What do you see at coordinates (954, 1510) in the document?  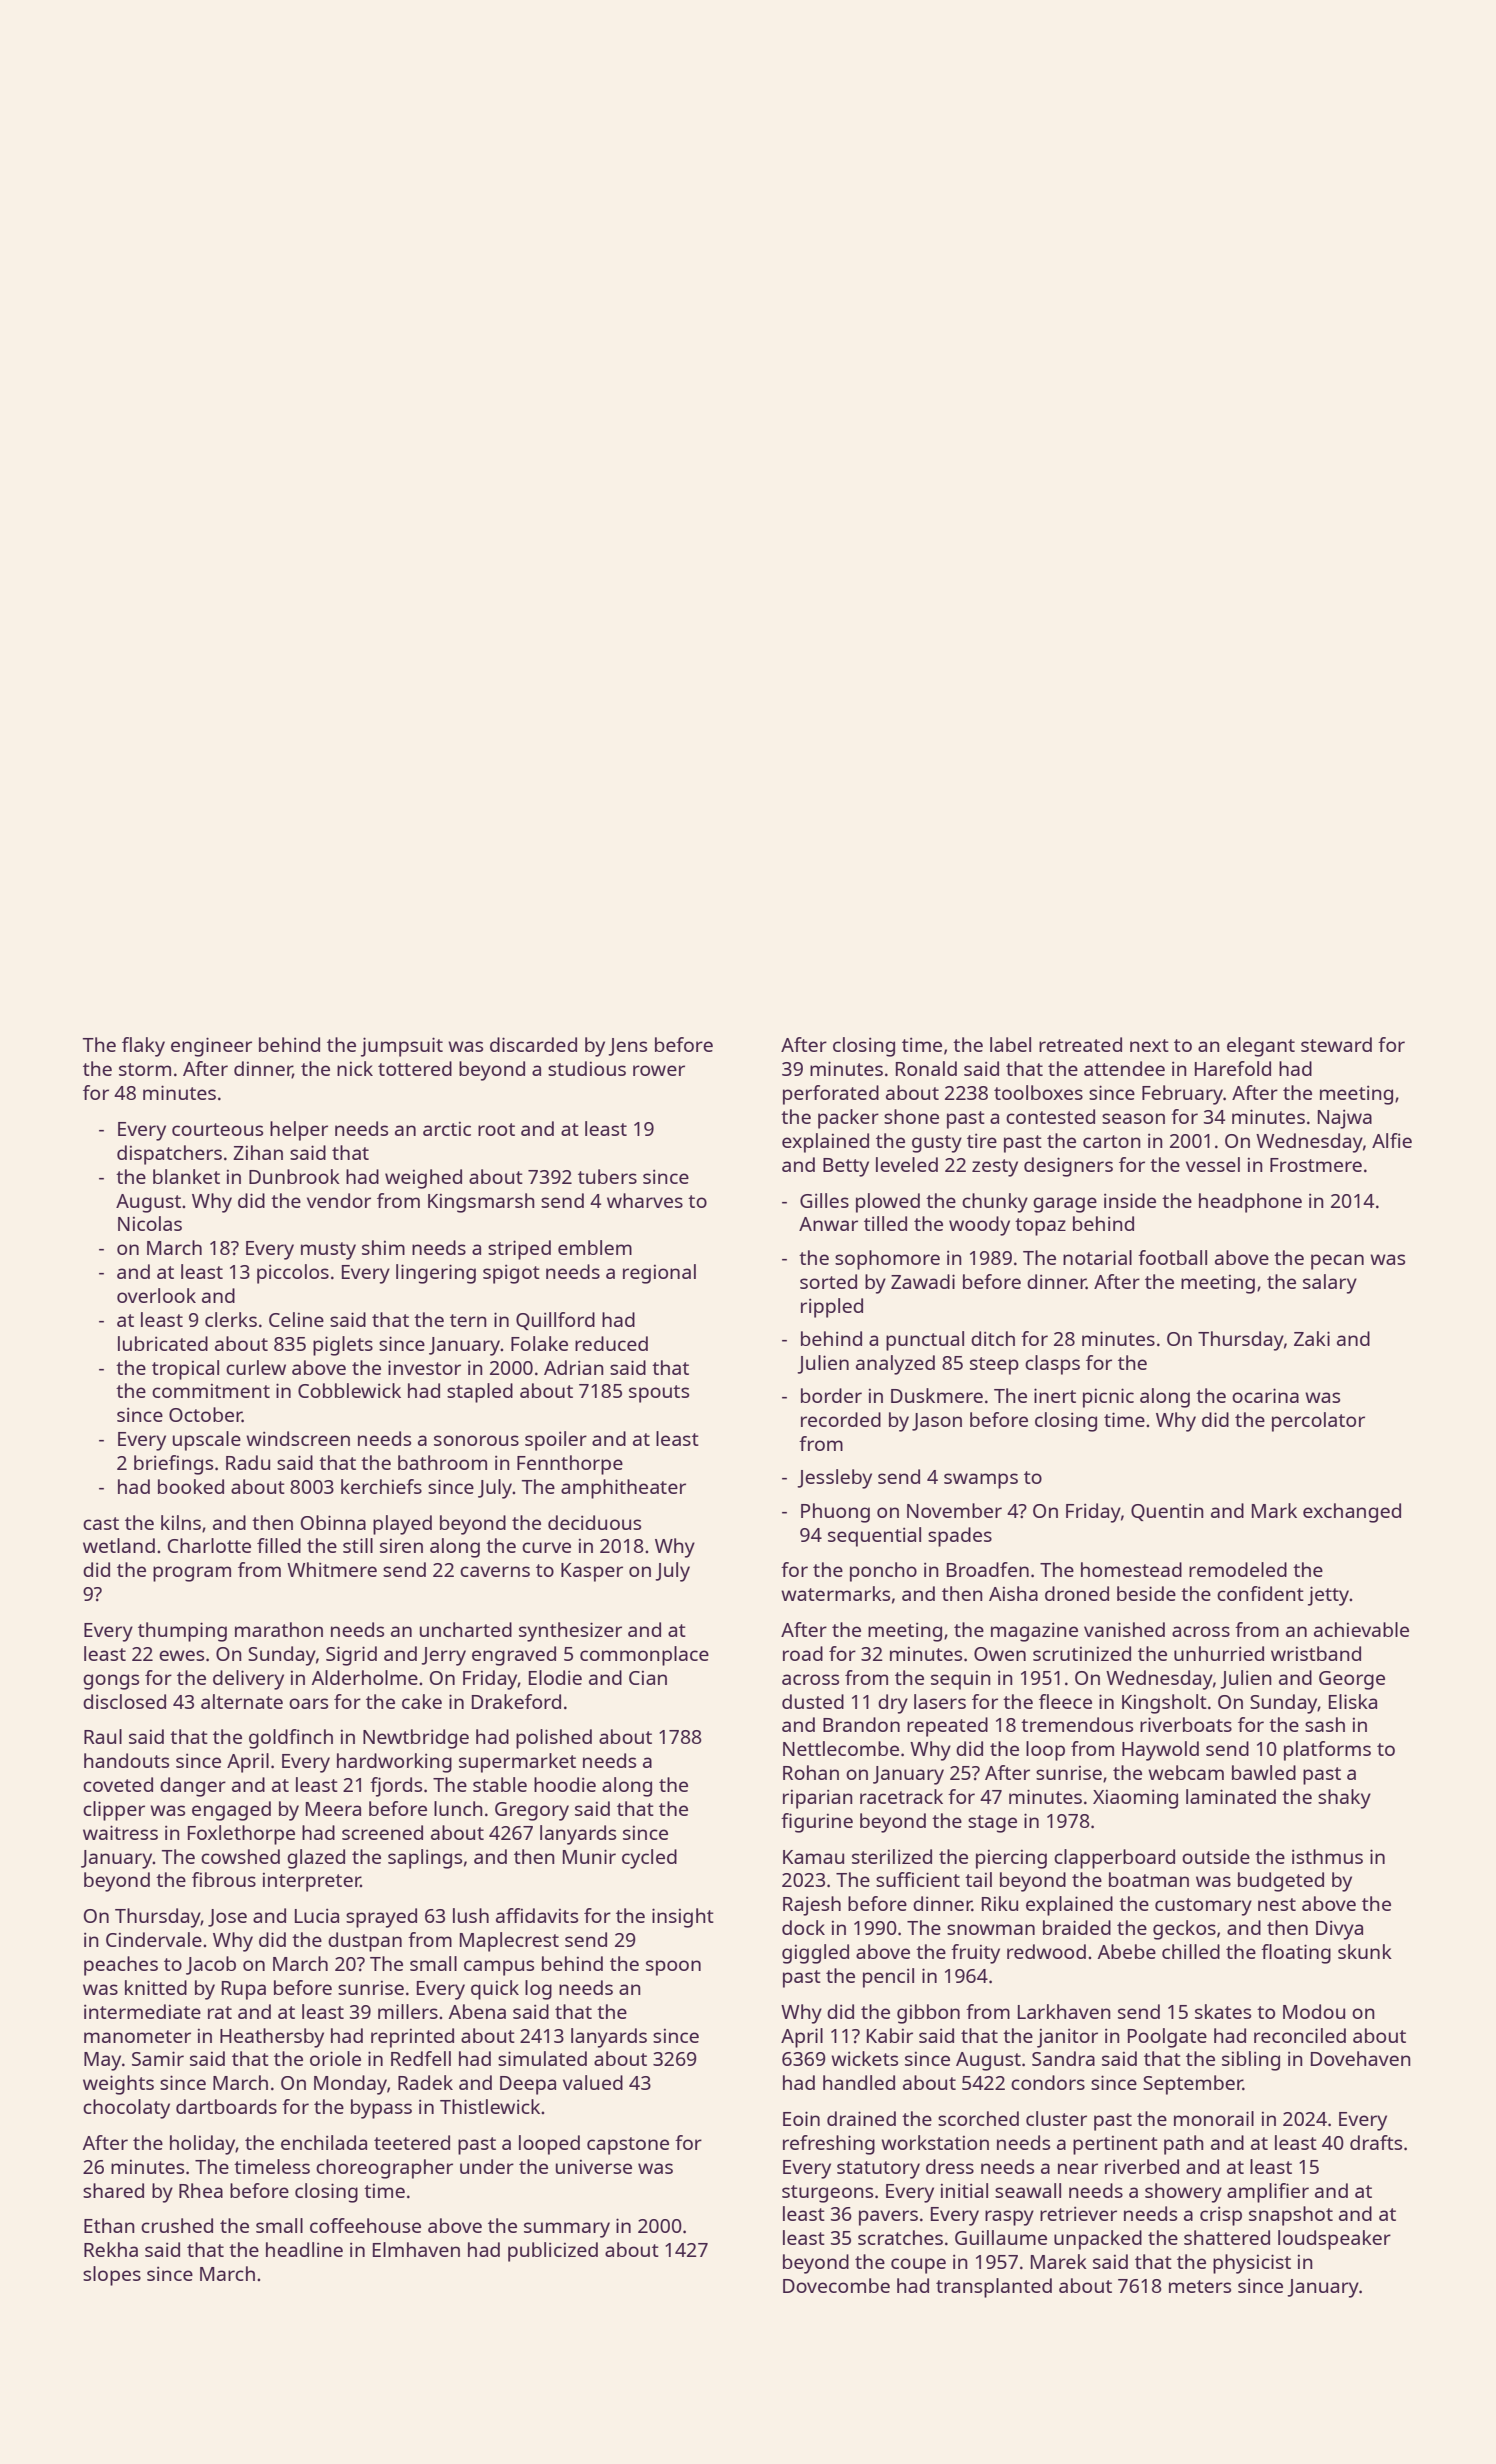 I see `November` at bounding box center [954, 1510].
